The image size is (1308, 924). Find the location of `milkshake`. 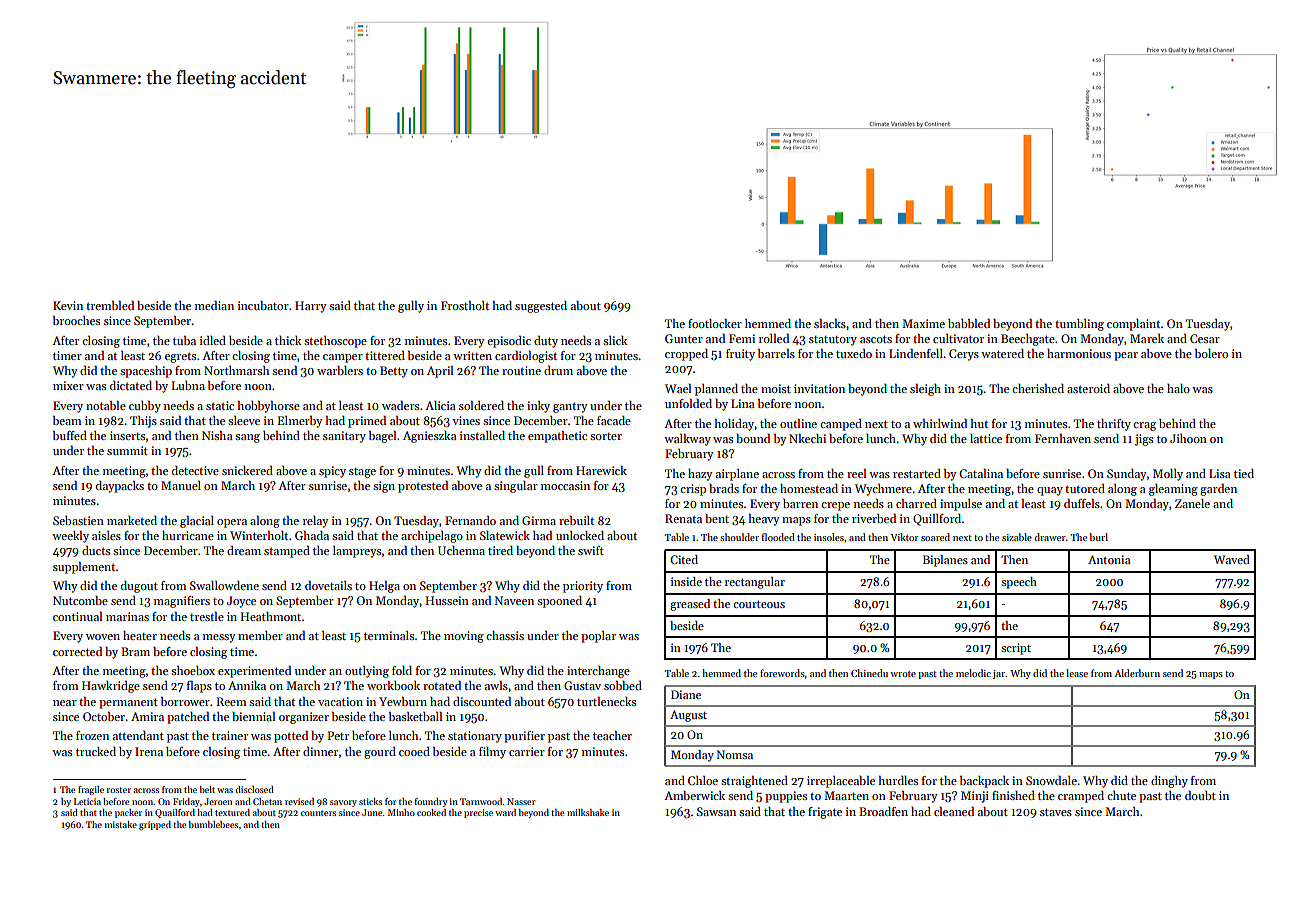

milkshake is located at coordinates (588, 812).
